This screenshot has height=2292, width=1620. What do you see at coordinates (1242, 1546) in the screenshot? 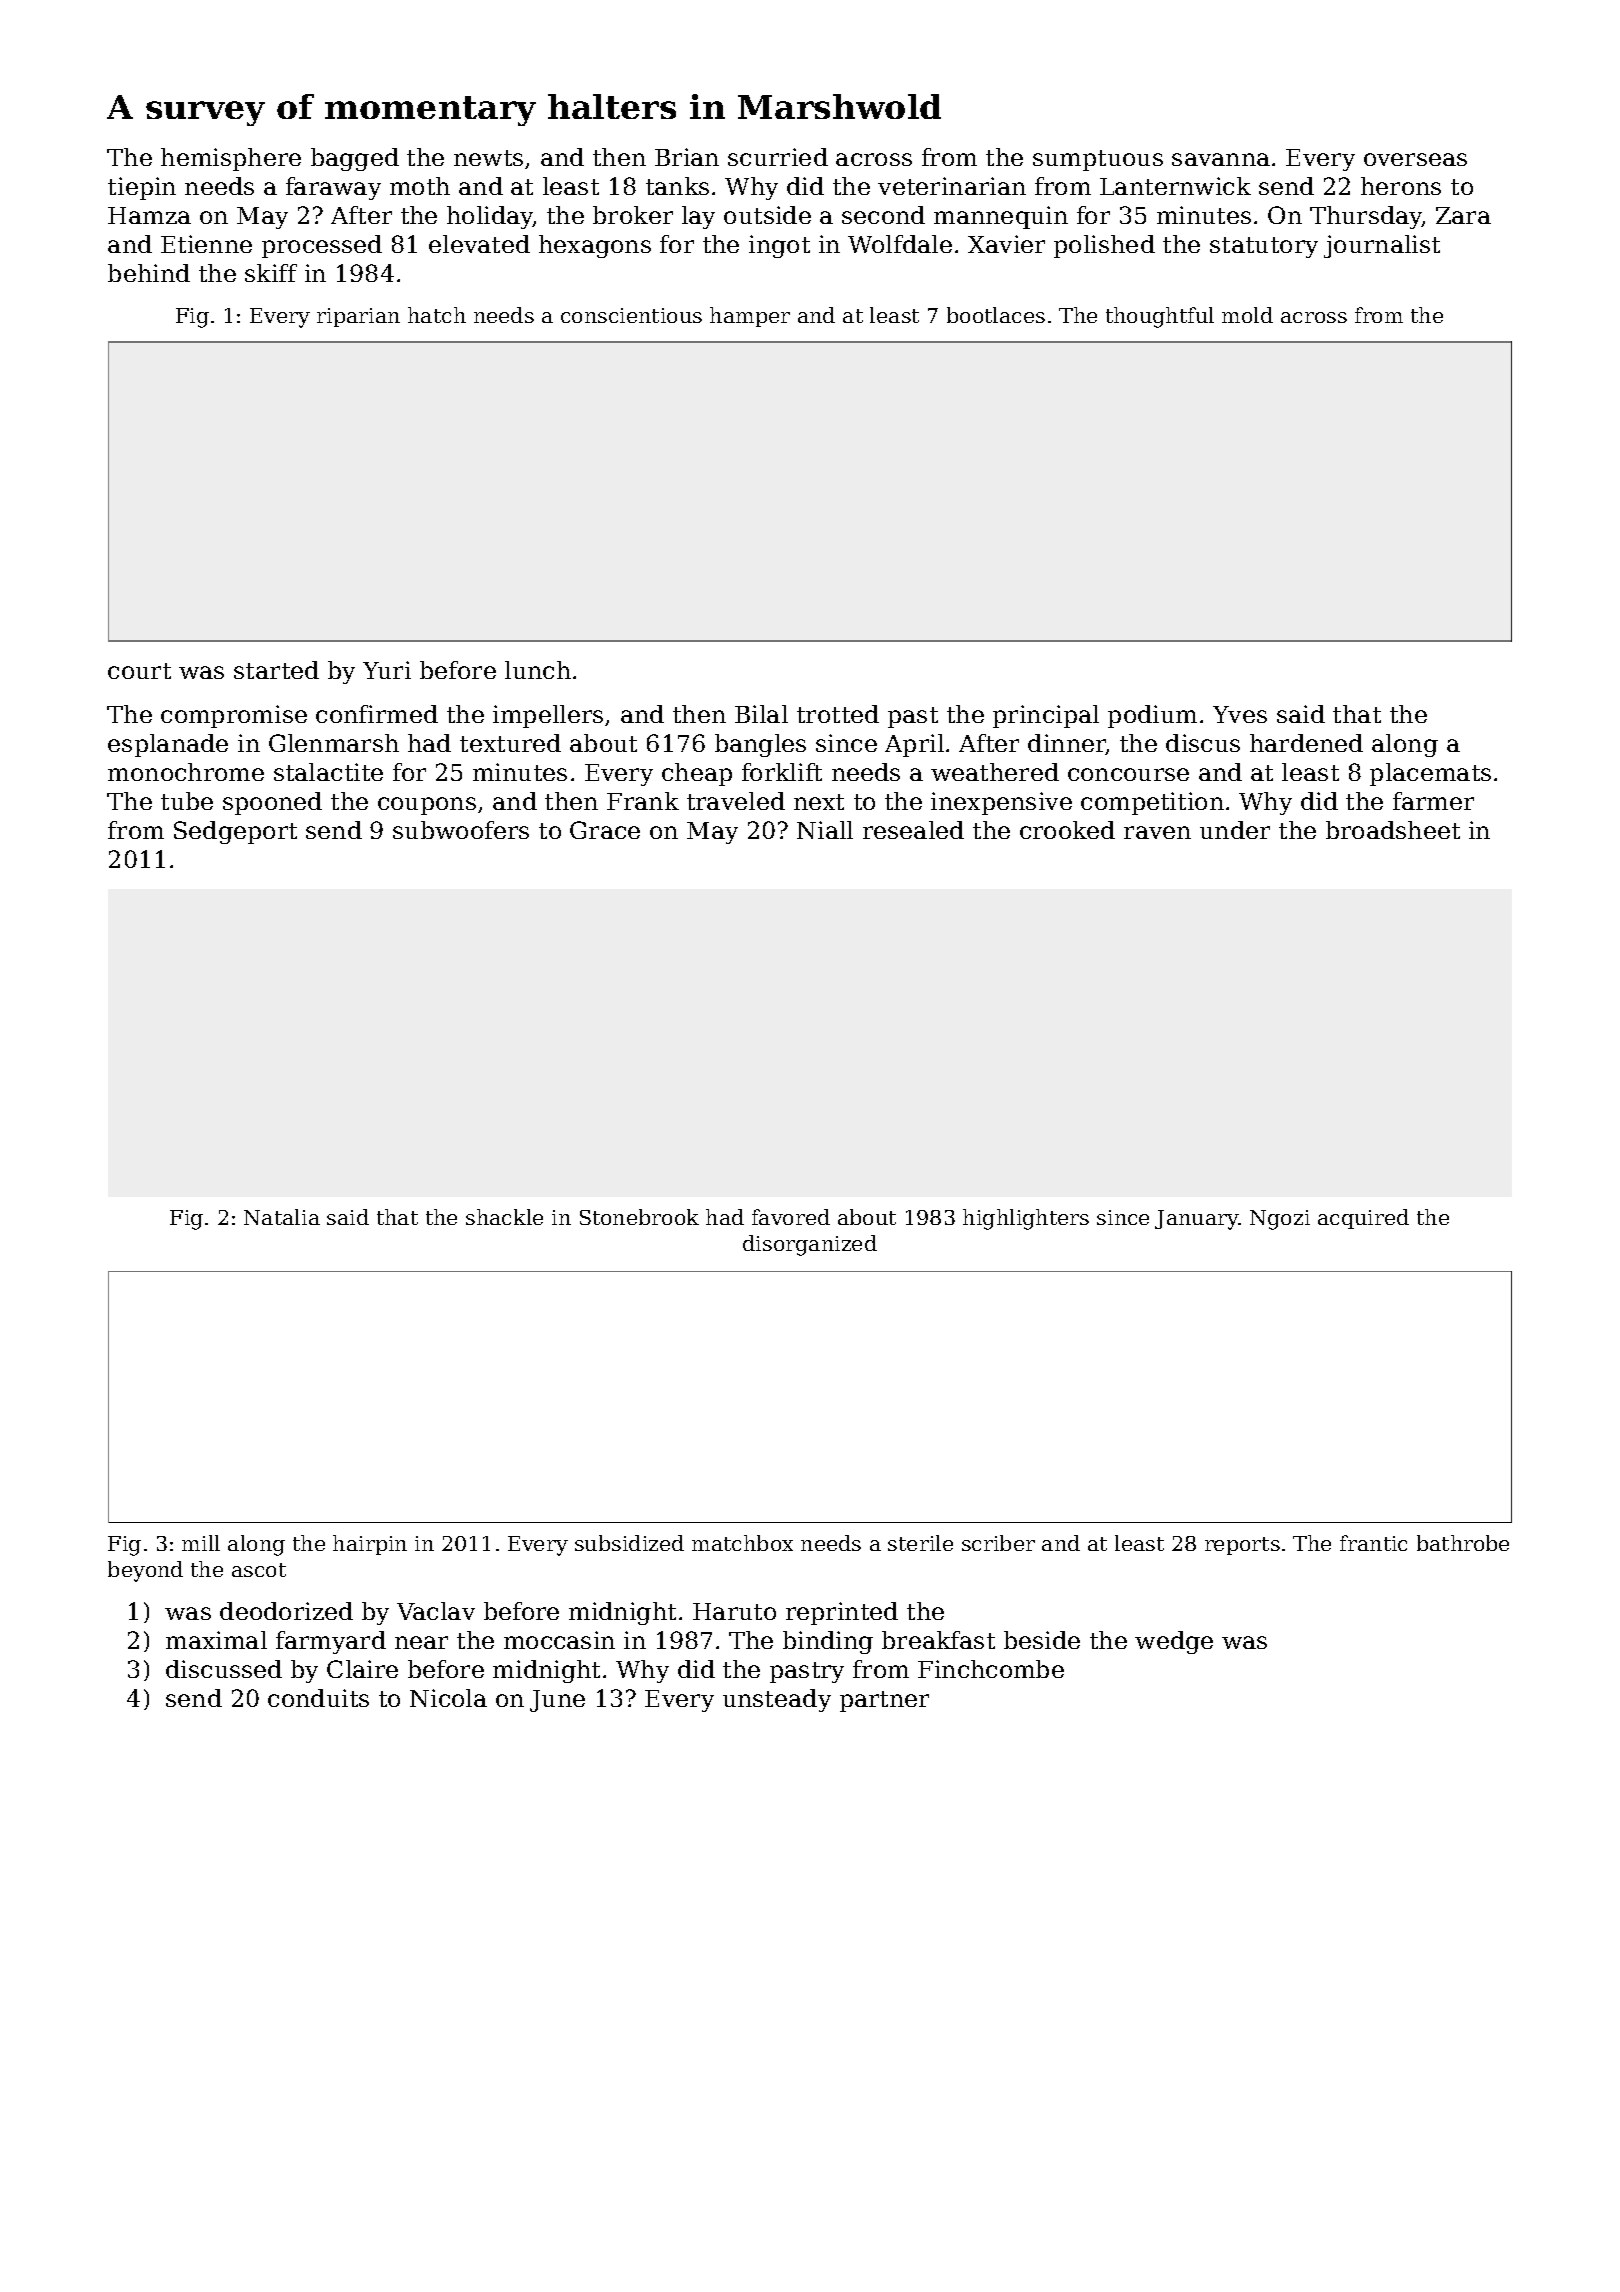
I see `reports` at bounding box center [1242, 1546].
